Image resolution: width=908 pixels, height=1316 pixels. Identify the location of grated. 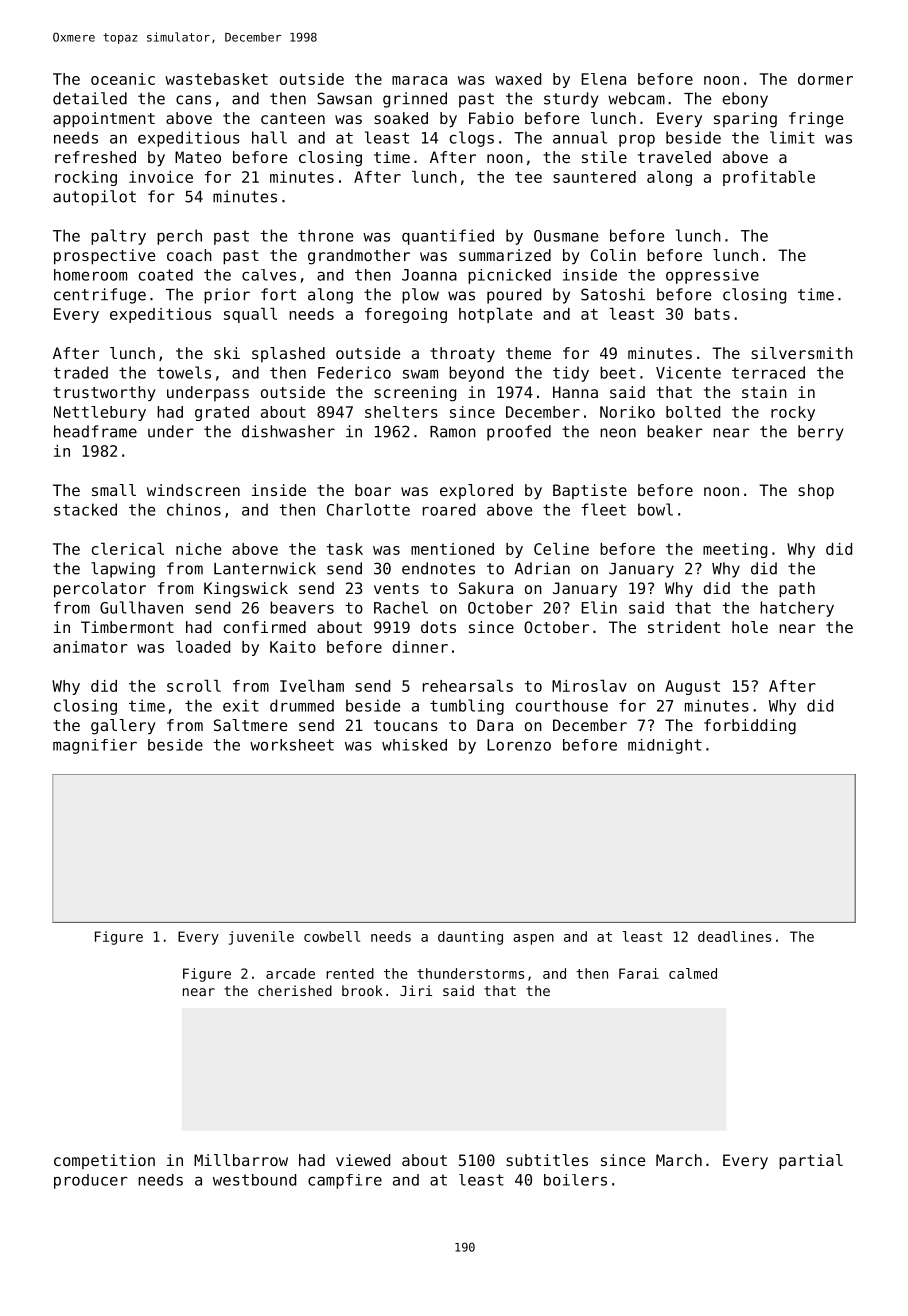
(222, 413).
